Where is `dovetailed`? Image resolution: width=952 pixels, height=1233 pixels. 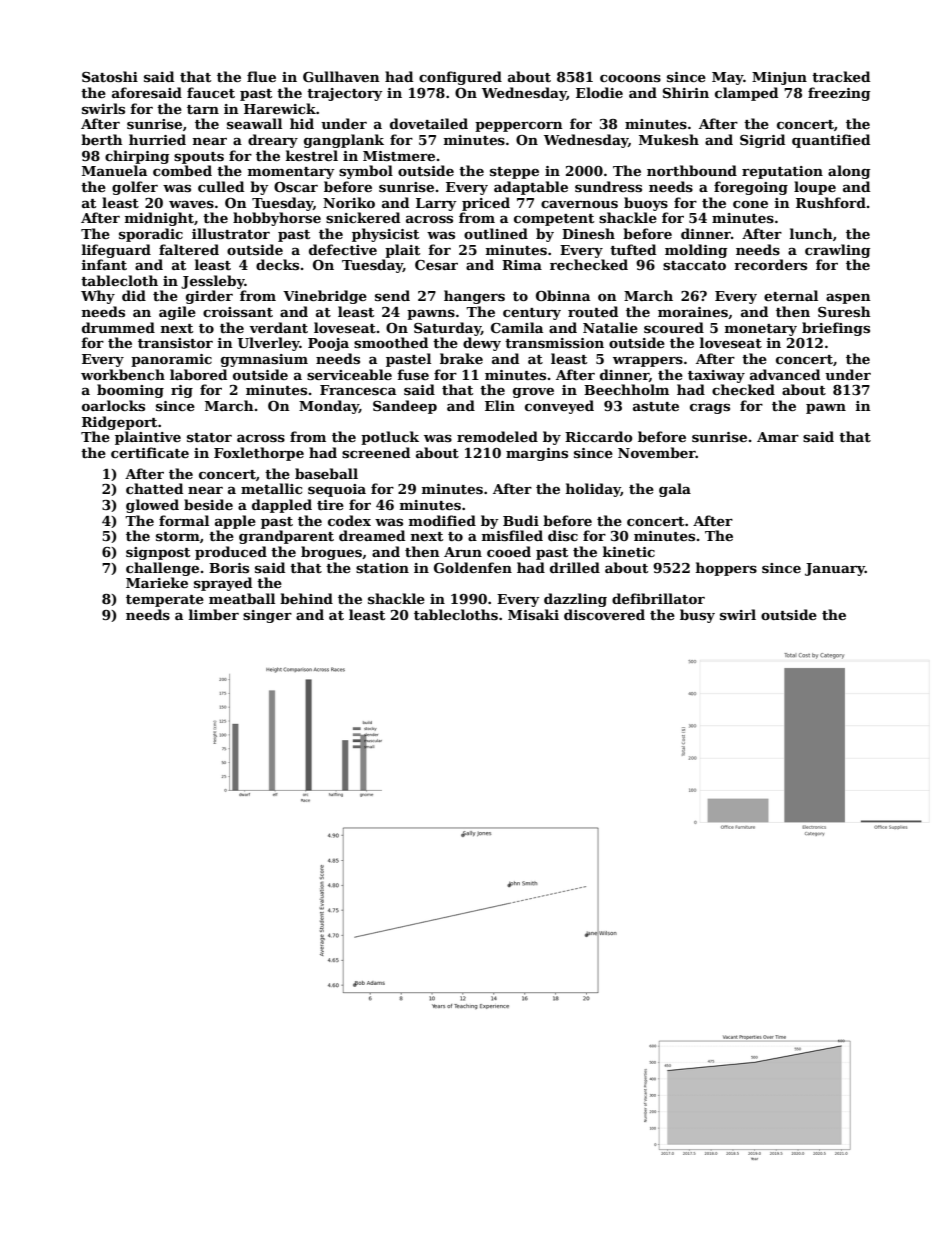 dovetailed is located at coordinates (429, 123).
